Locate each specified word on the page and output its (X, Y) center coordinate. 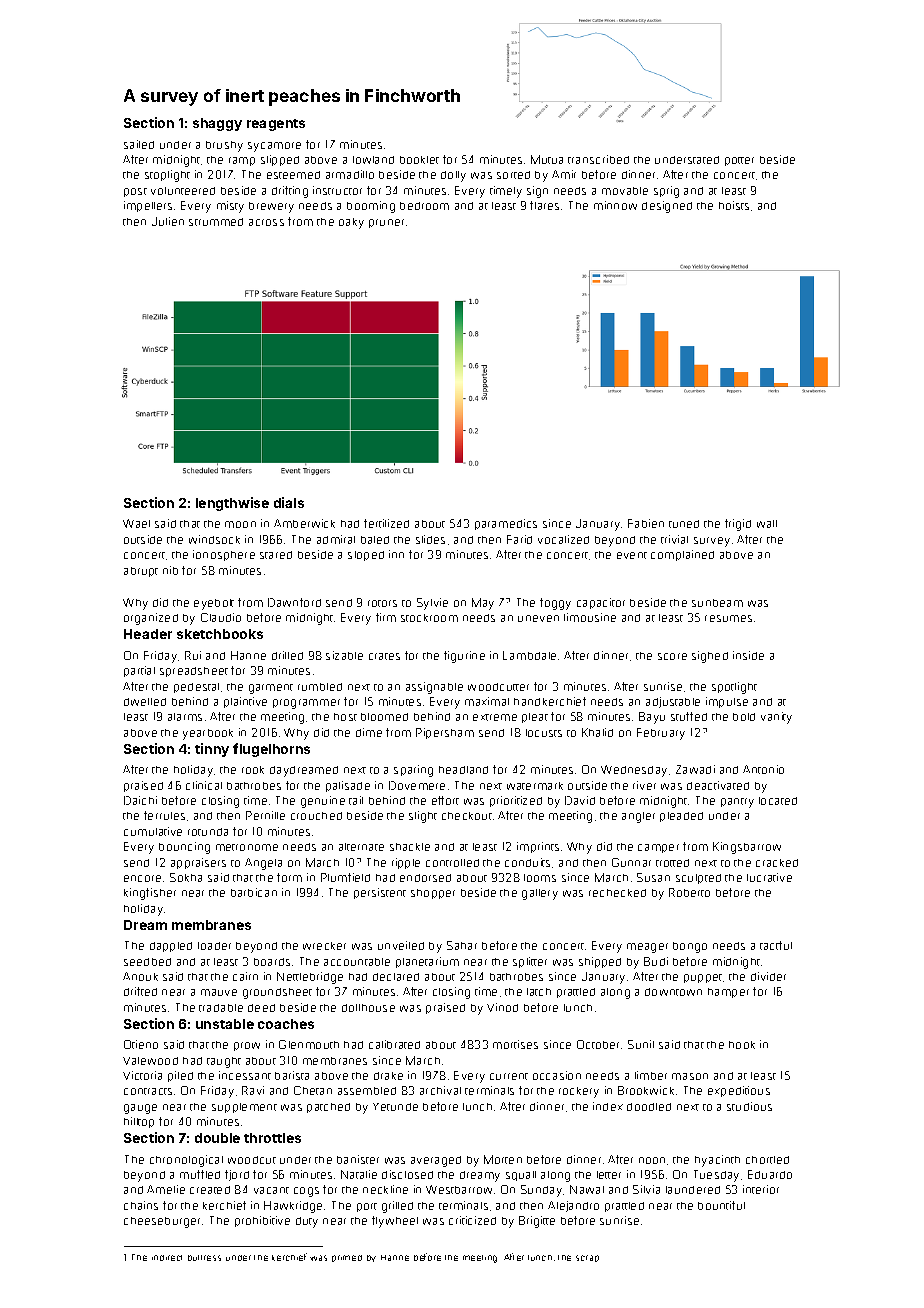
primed (347, 1258)
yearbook (208, 734)
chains (141, 1205)
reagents (276, 125)
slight (423, 817)
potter (739, 161)
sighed (710, 657)
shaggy (217, 124)
